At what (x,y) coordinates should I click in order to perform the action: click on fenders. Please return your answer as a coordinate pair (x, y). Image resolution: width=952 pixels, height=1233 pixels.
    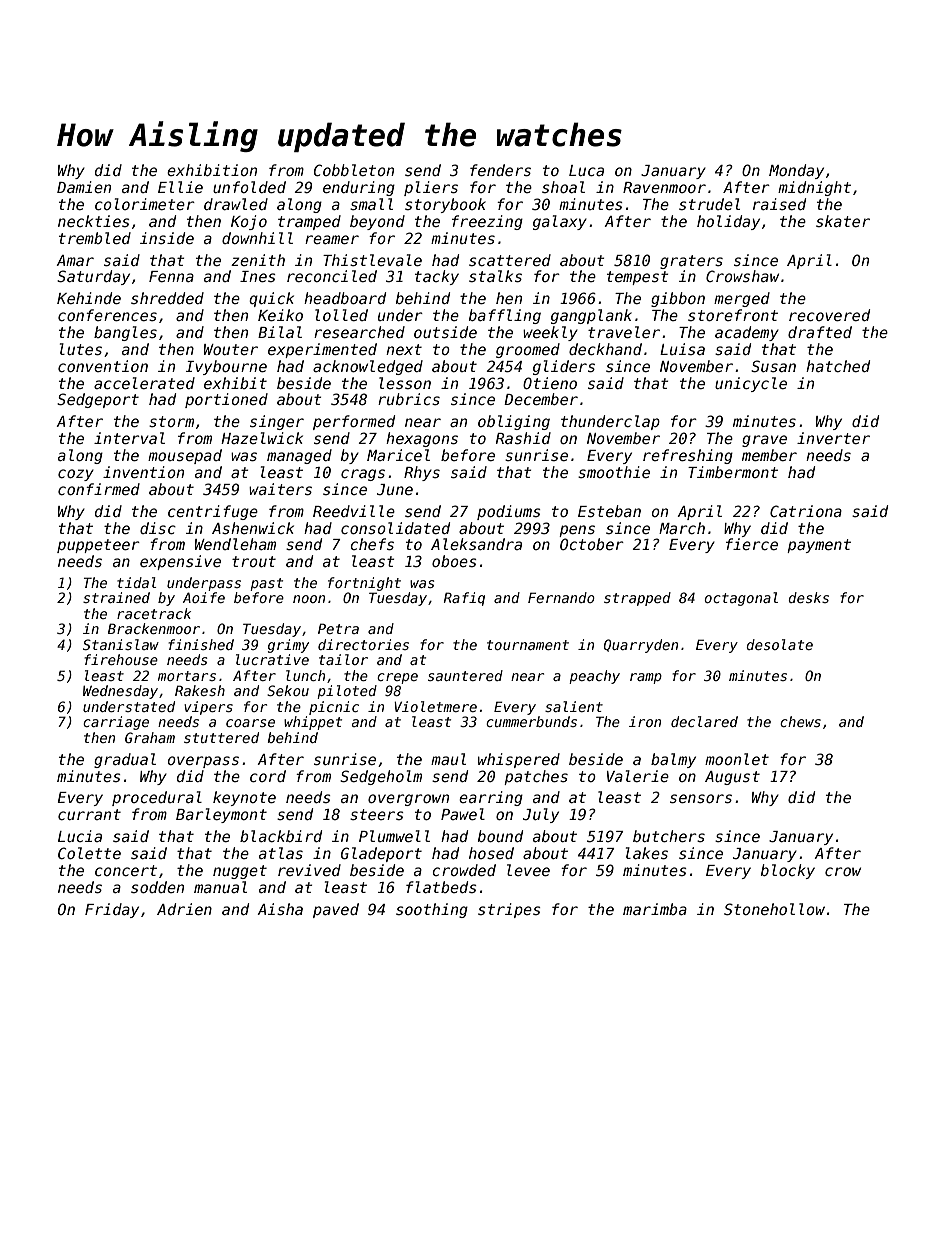
    Looking at the image, I should click on (500, 170).
